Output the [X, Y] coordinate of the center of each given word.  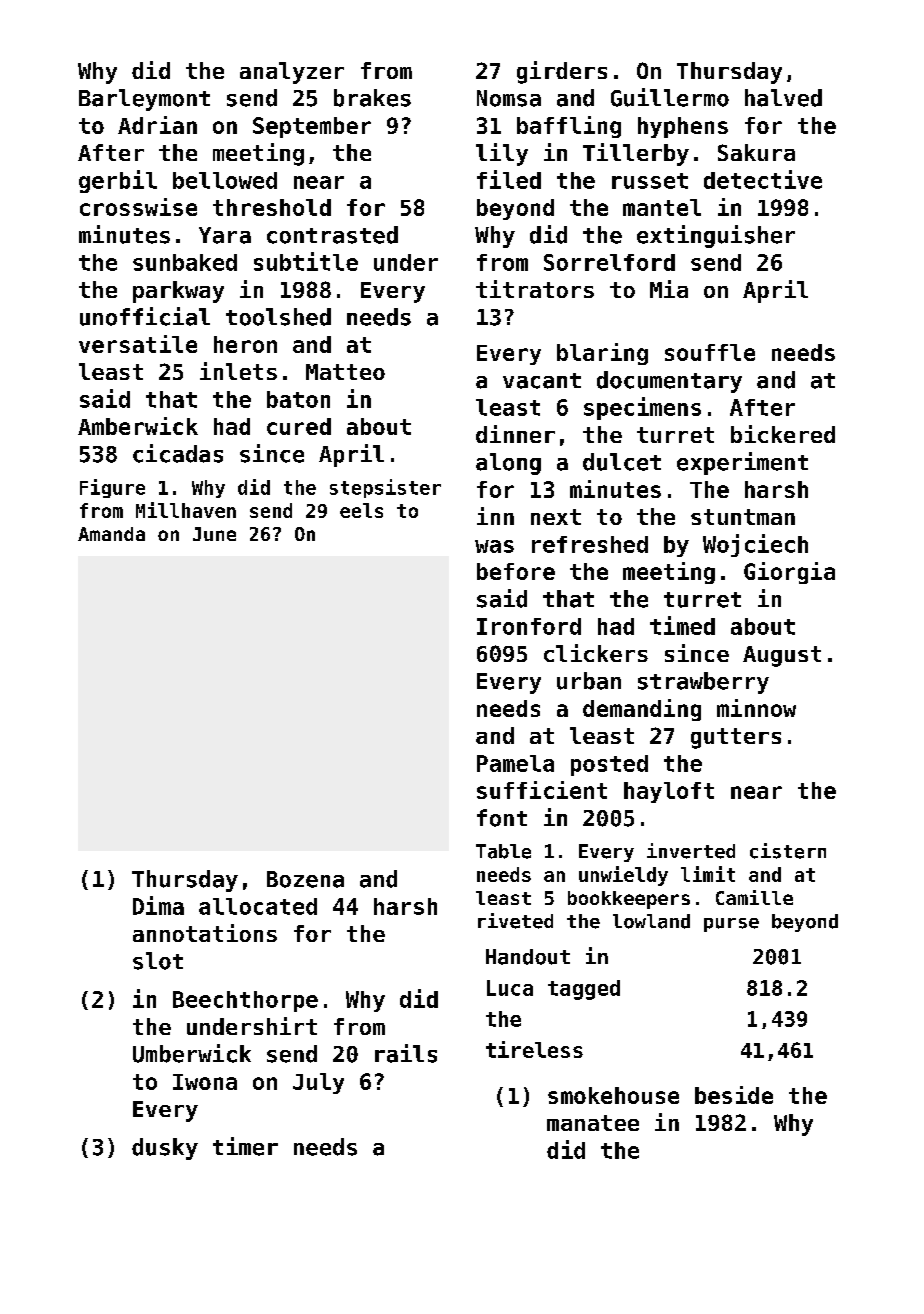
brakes [372, 98]
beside [734, 1095]
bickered [783, 434]
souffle [710, 352]
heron [245, 344]
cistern [788, 851]
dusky [165, 1149]
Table [503, 851]
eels [361, 510]
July [318, 1083]
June [214, 534]
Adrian [157, 125]
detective [763, 179]
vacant [542, 381]
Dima [158, 905]
